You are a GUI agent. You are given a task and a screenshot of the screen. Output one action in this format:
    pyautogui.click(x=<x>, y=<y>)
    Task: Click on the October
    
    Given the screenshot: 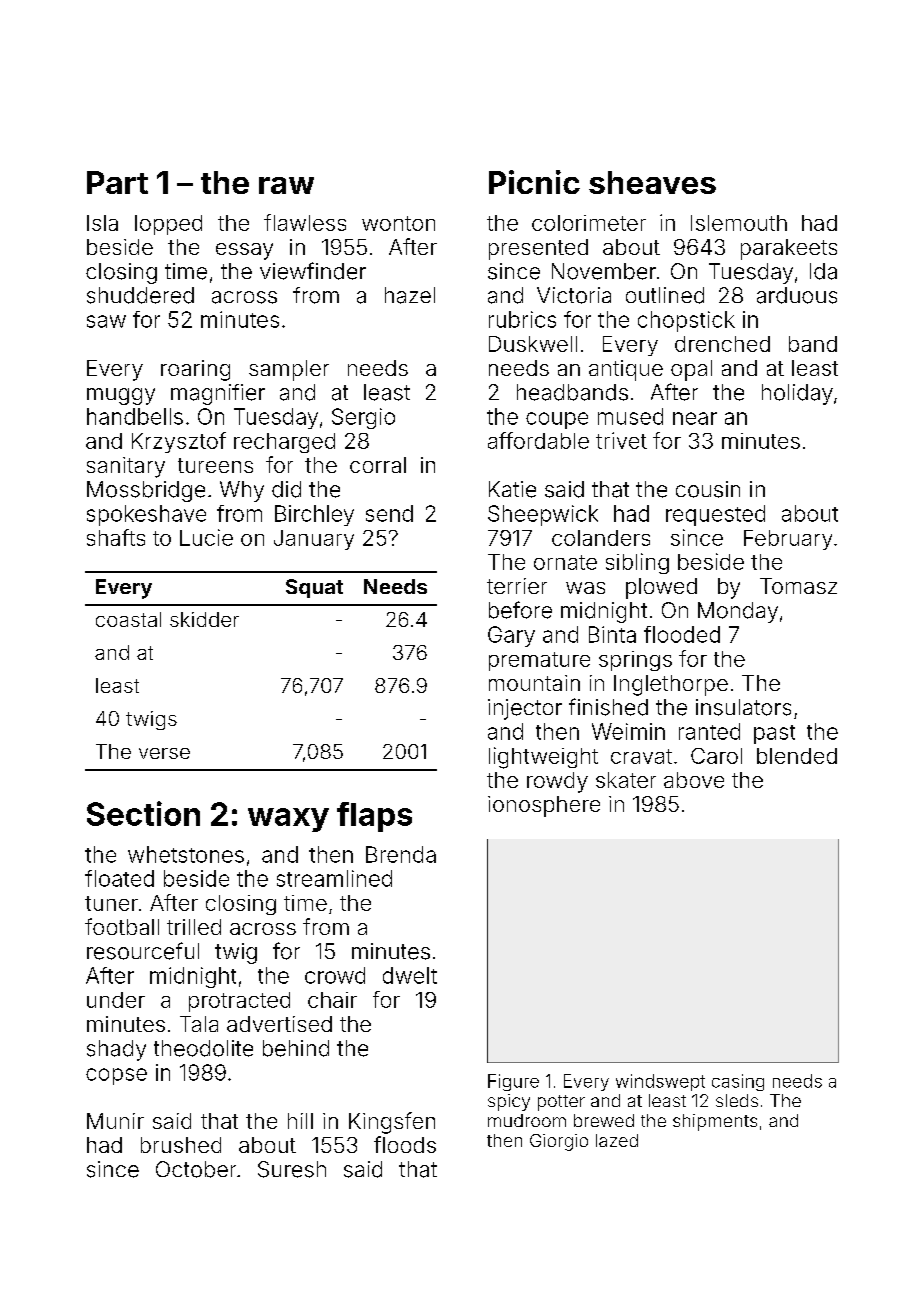 What is the action you would take?
    pyautogui.click(x=196, y=1169)
